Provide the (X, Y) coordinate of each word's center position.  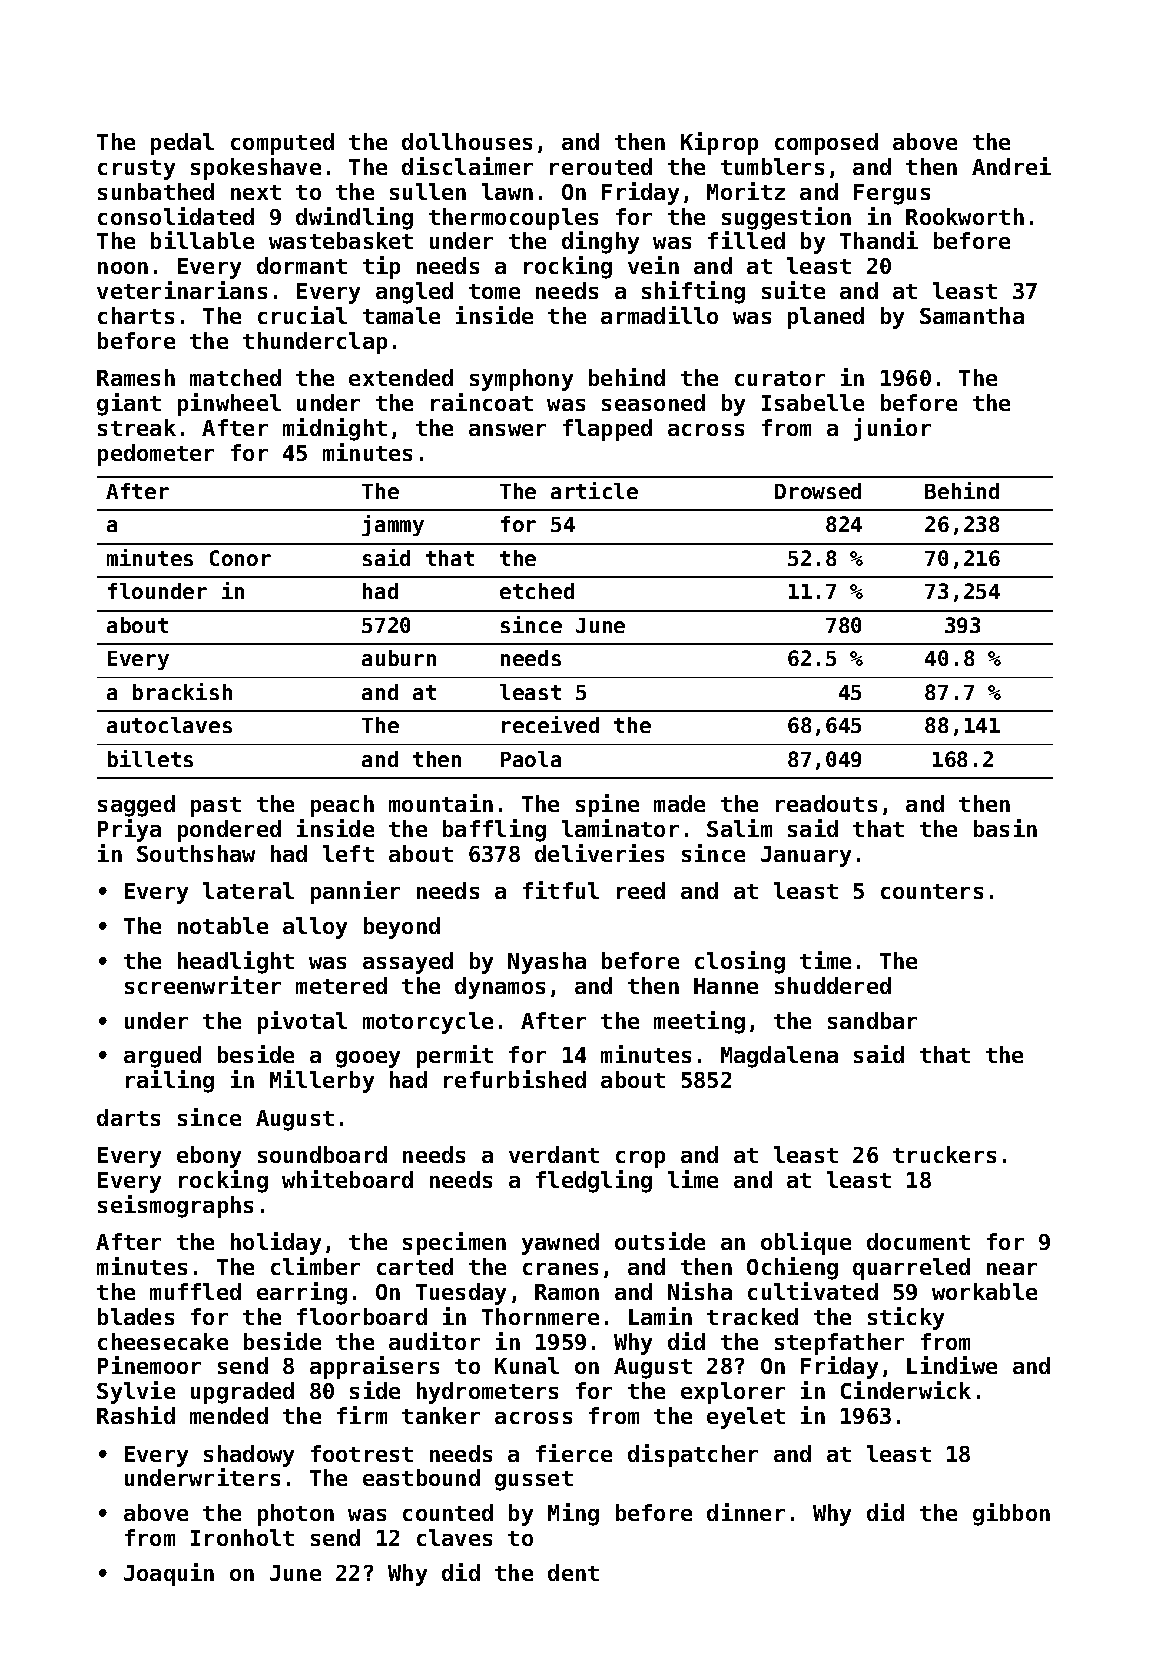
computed (282, 144)
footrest (362, 1453)
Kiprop (719, 143)
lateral (248, 890)
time (825, 960)
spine (607, 805)
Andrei (1011, 166)
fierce (574, 1453)
